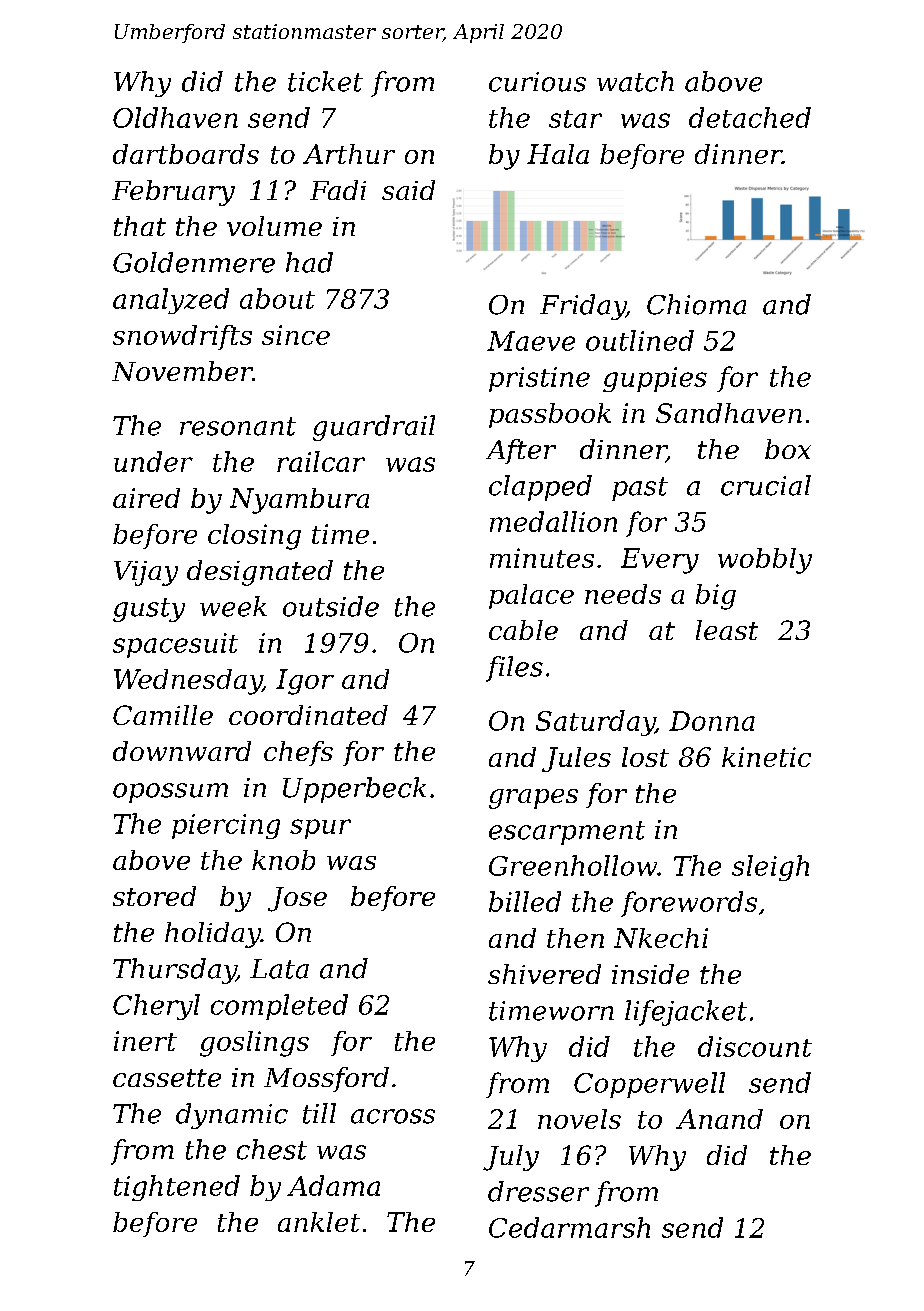 The height and width of the document is (1311, 924). What do you see at coordinates (635, 81) in the document?
I see `watch` at bounding box center [635, 81].
